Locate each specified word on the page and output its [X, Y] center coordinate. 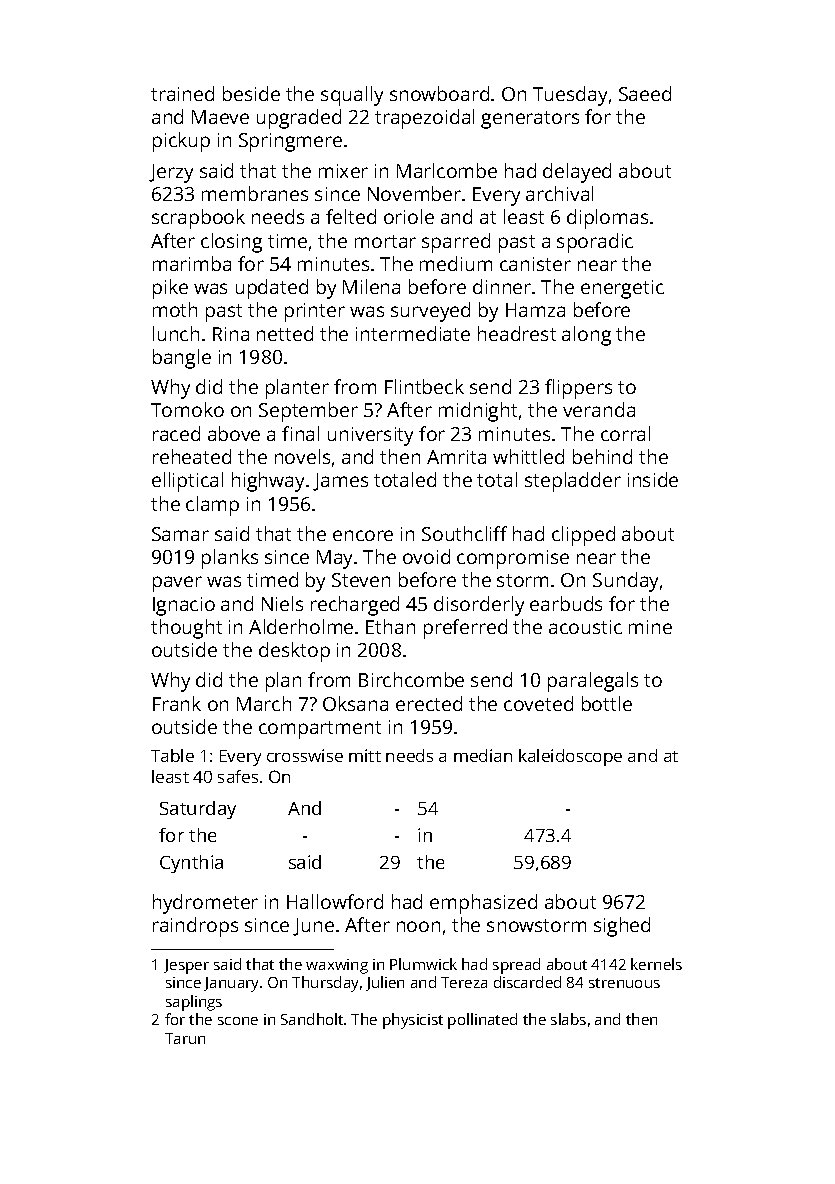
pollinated [482, 1021]
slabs [568, 1019]
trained [182, 93]
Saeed [645, 93]
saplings [194, 1003]
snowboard [439, 93]
